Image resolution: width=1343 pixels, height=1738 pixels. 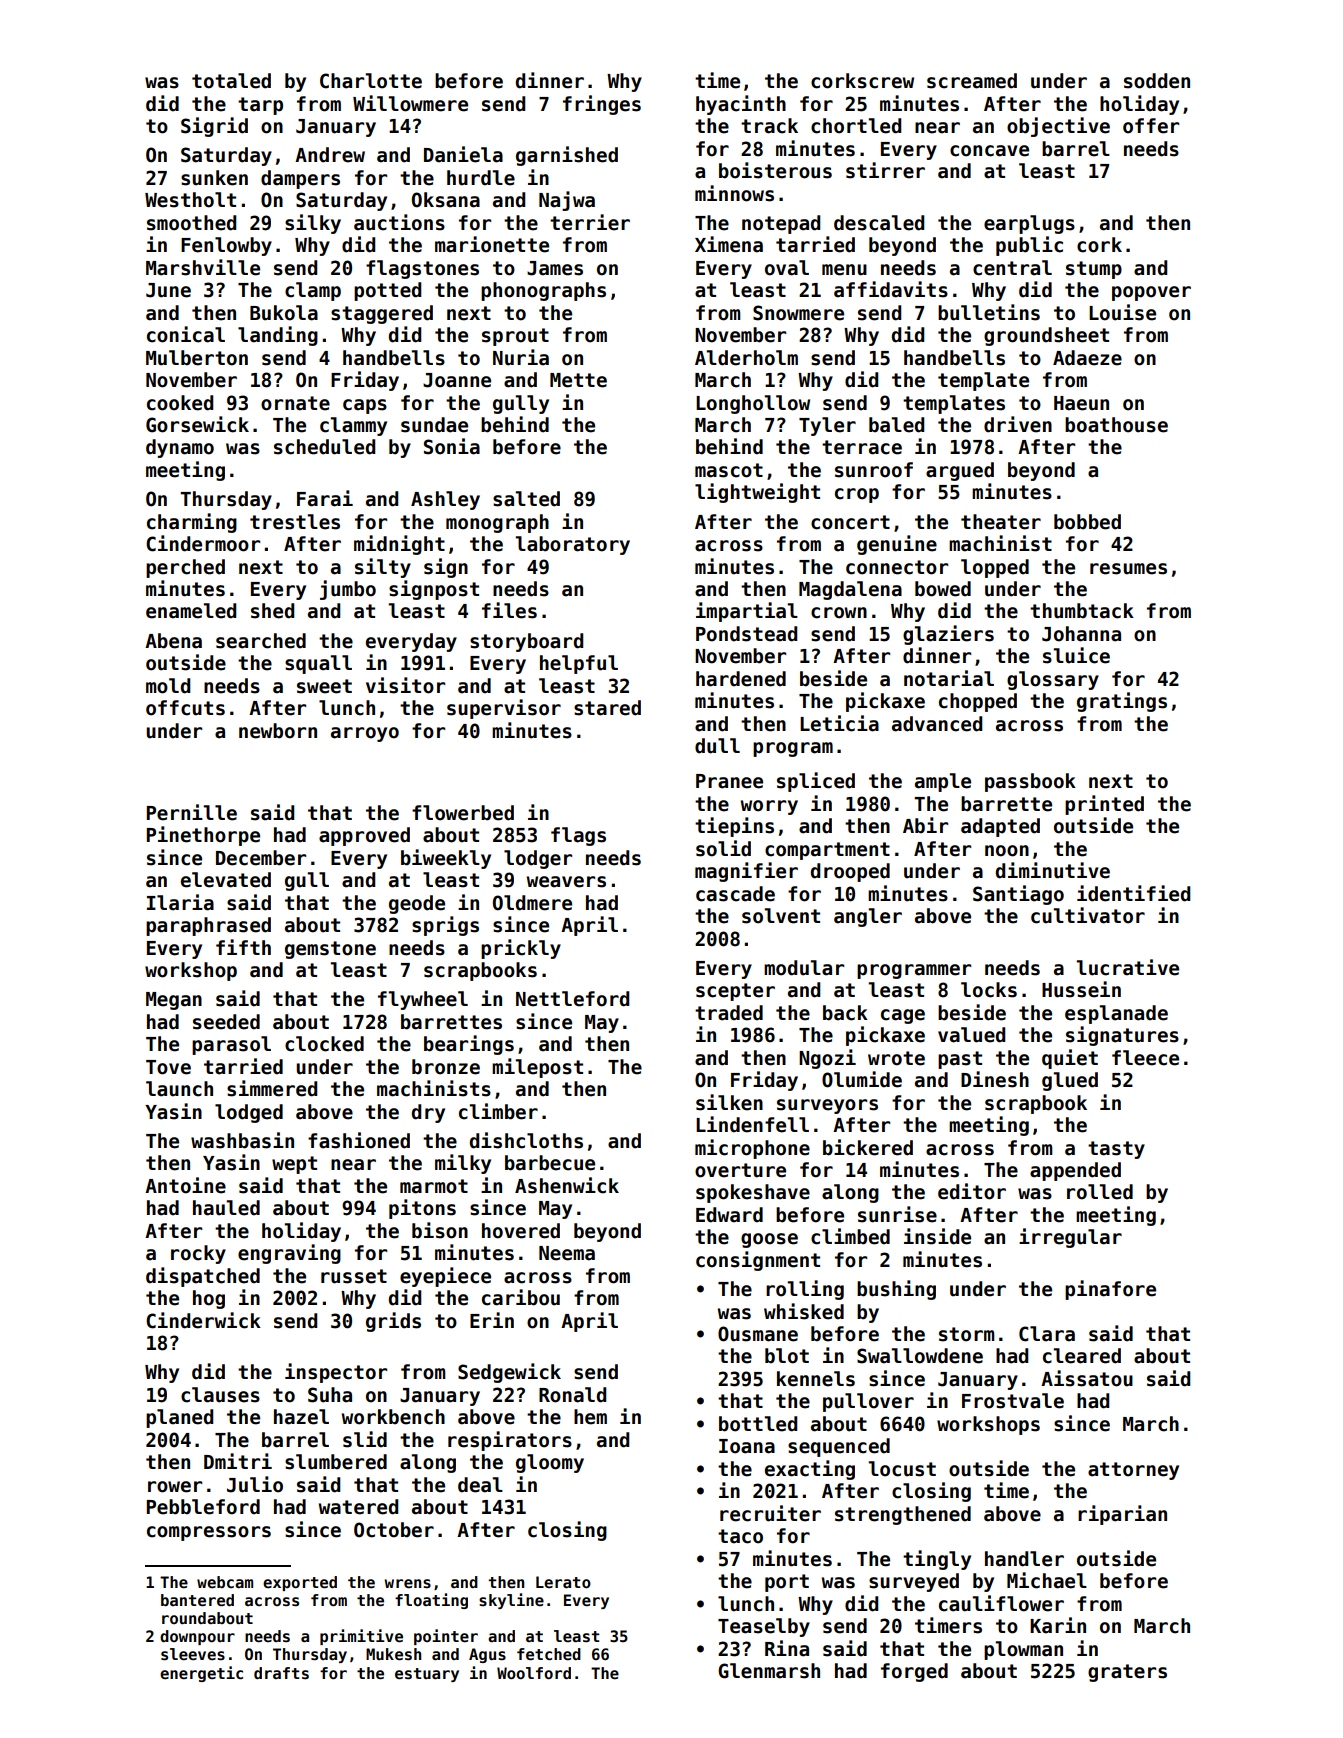 What do you see at coordinates (914, 1582) in the screenshot?
I see `surveyed` at bounding box center [914, 1582].
